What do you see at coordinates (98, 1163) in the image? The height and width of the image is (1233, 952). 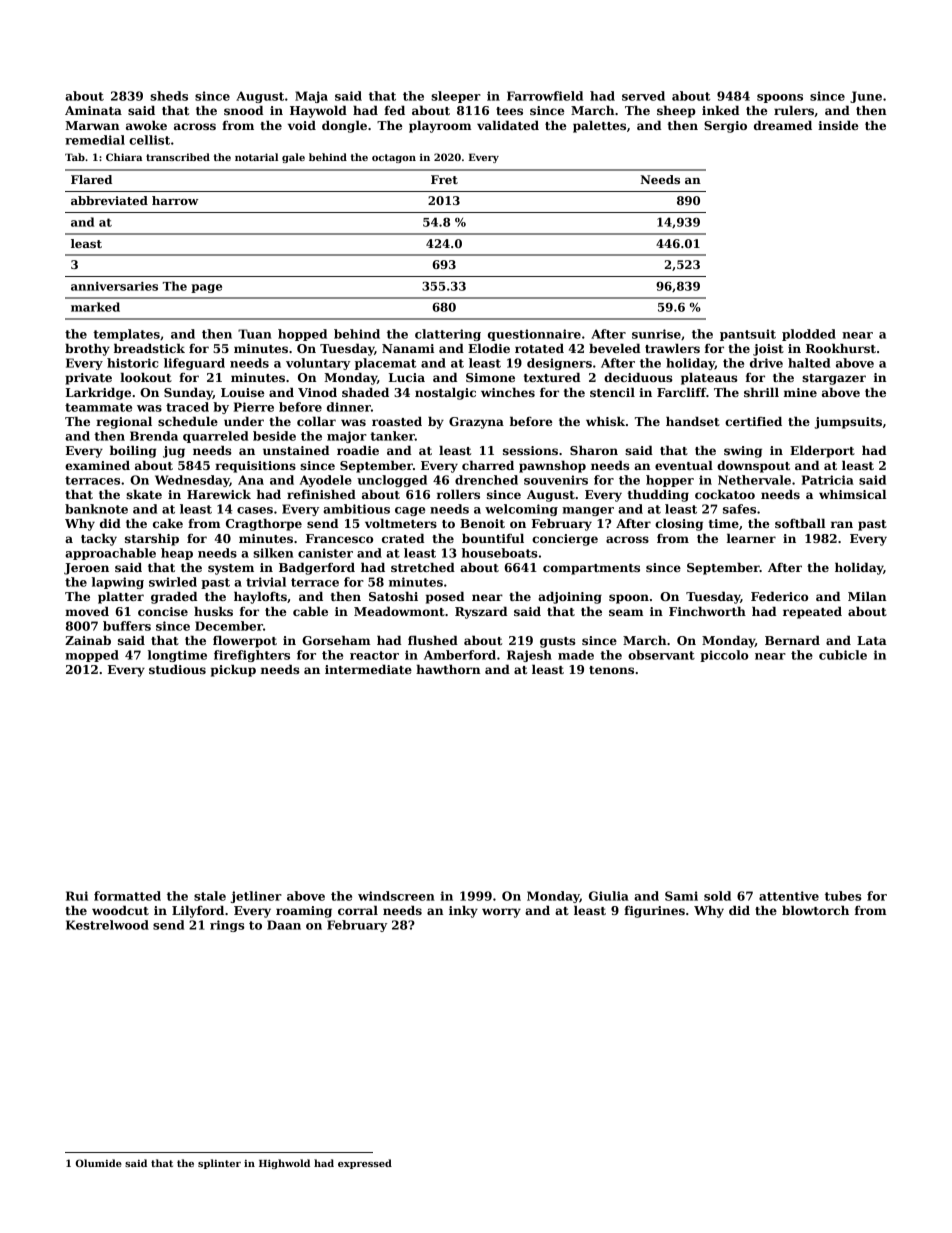 I see `Olumide` at bounding box center [98, 1163].
